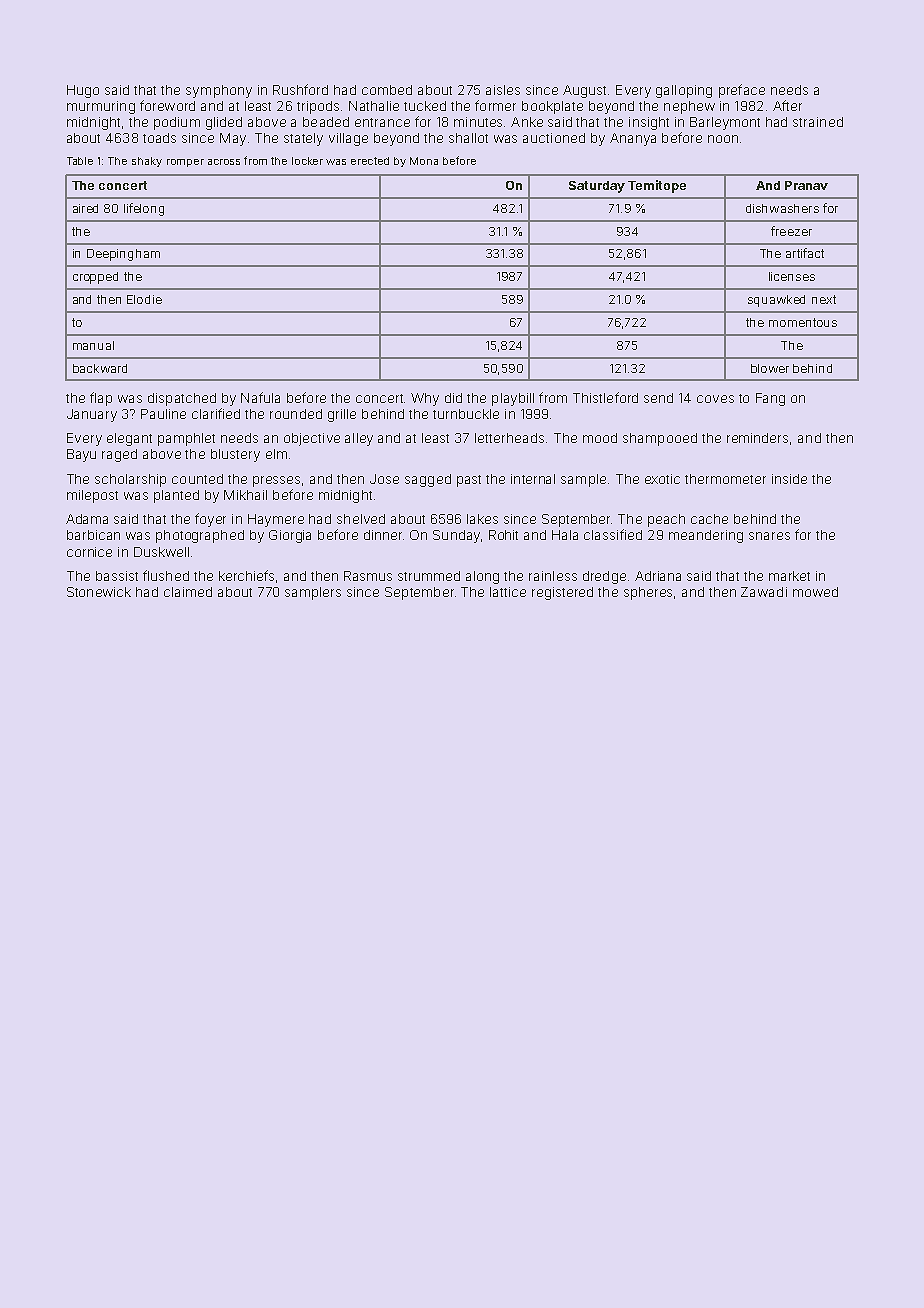 Image resolution: width=924 pixels, height=1308 pixels. I want to click on Deepingham, so click(123, 255).
